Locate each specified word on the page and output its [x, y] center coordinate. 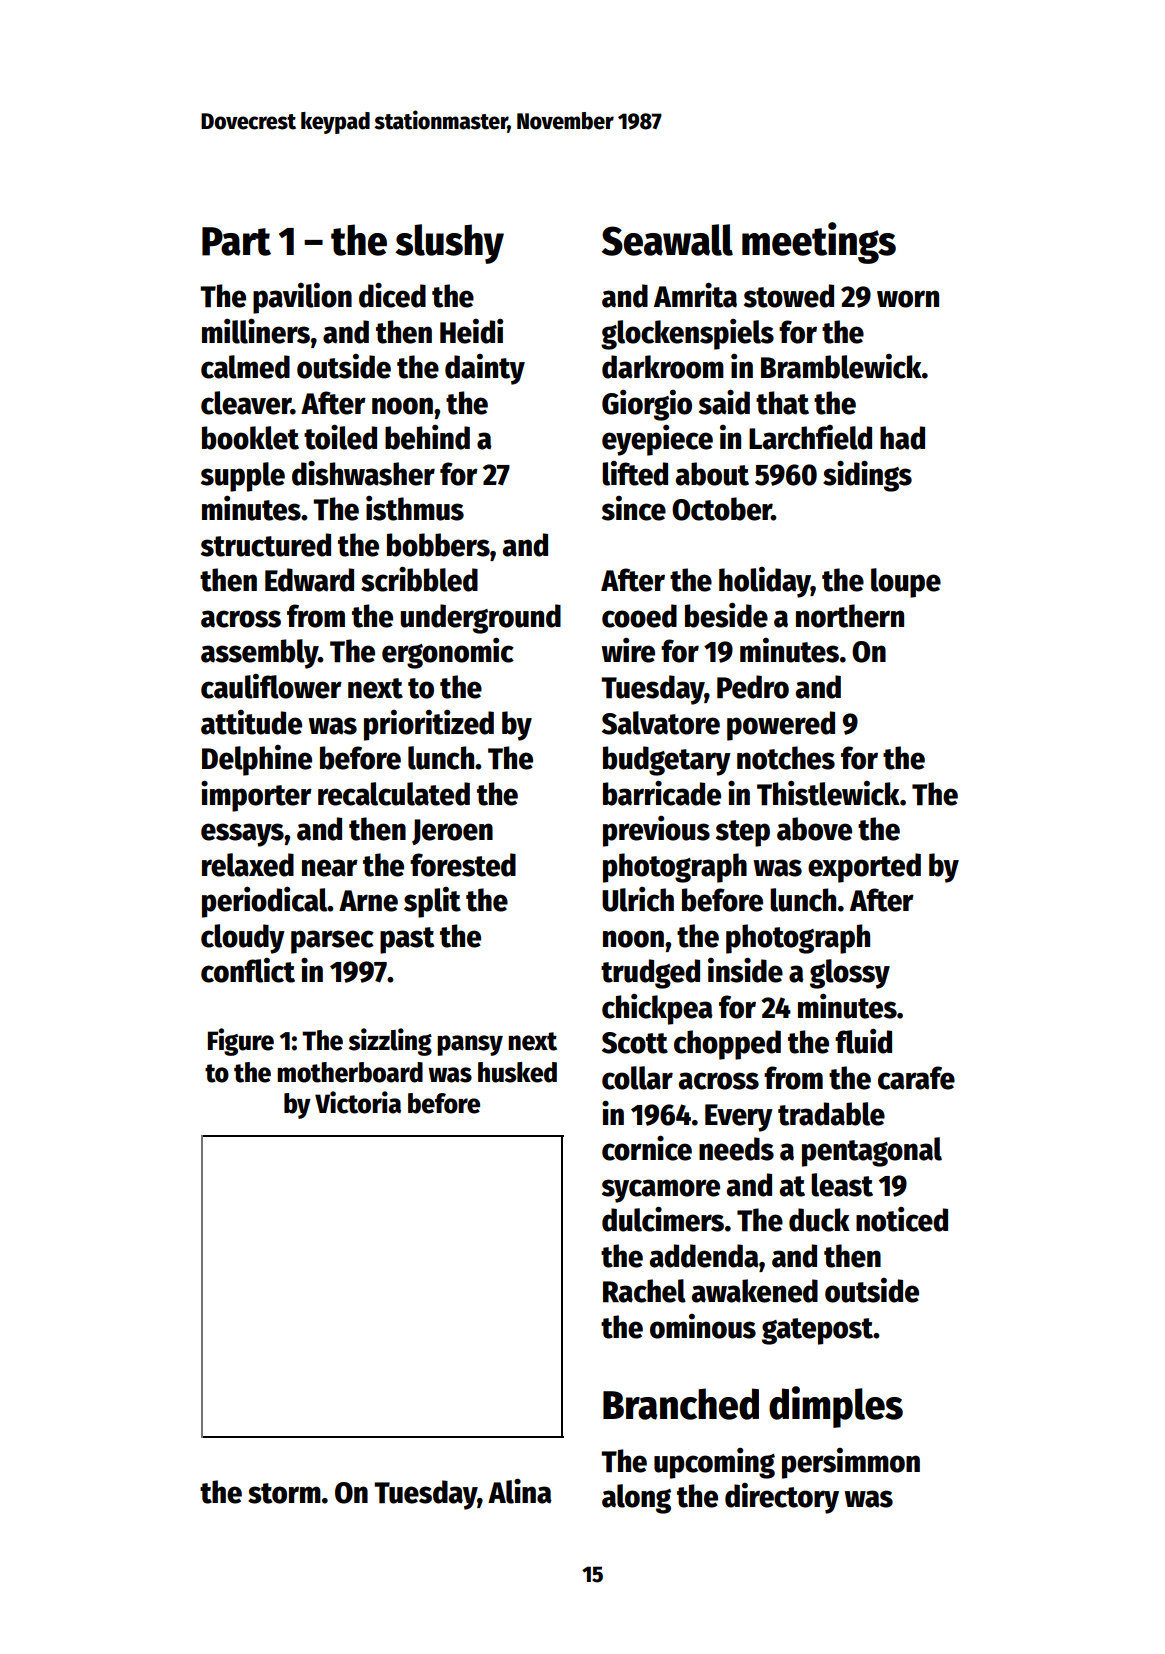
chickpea [657, 1009]
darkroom [663, 367]
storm [284, 1493]
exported [864, 868]
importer [256, 796]
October [722, 509]
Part [236, 241]
